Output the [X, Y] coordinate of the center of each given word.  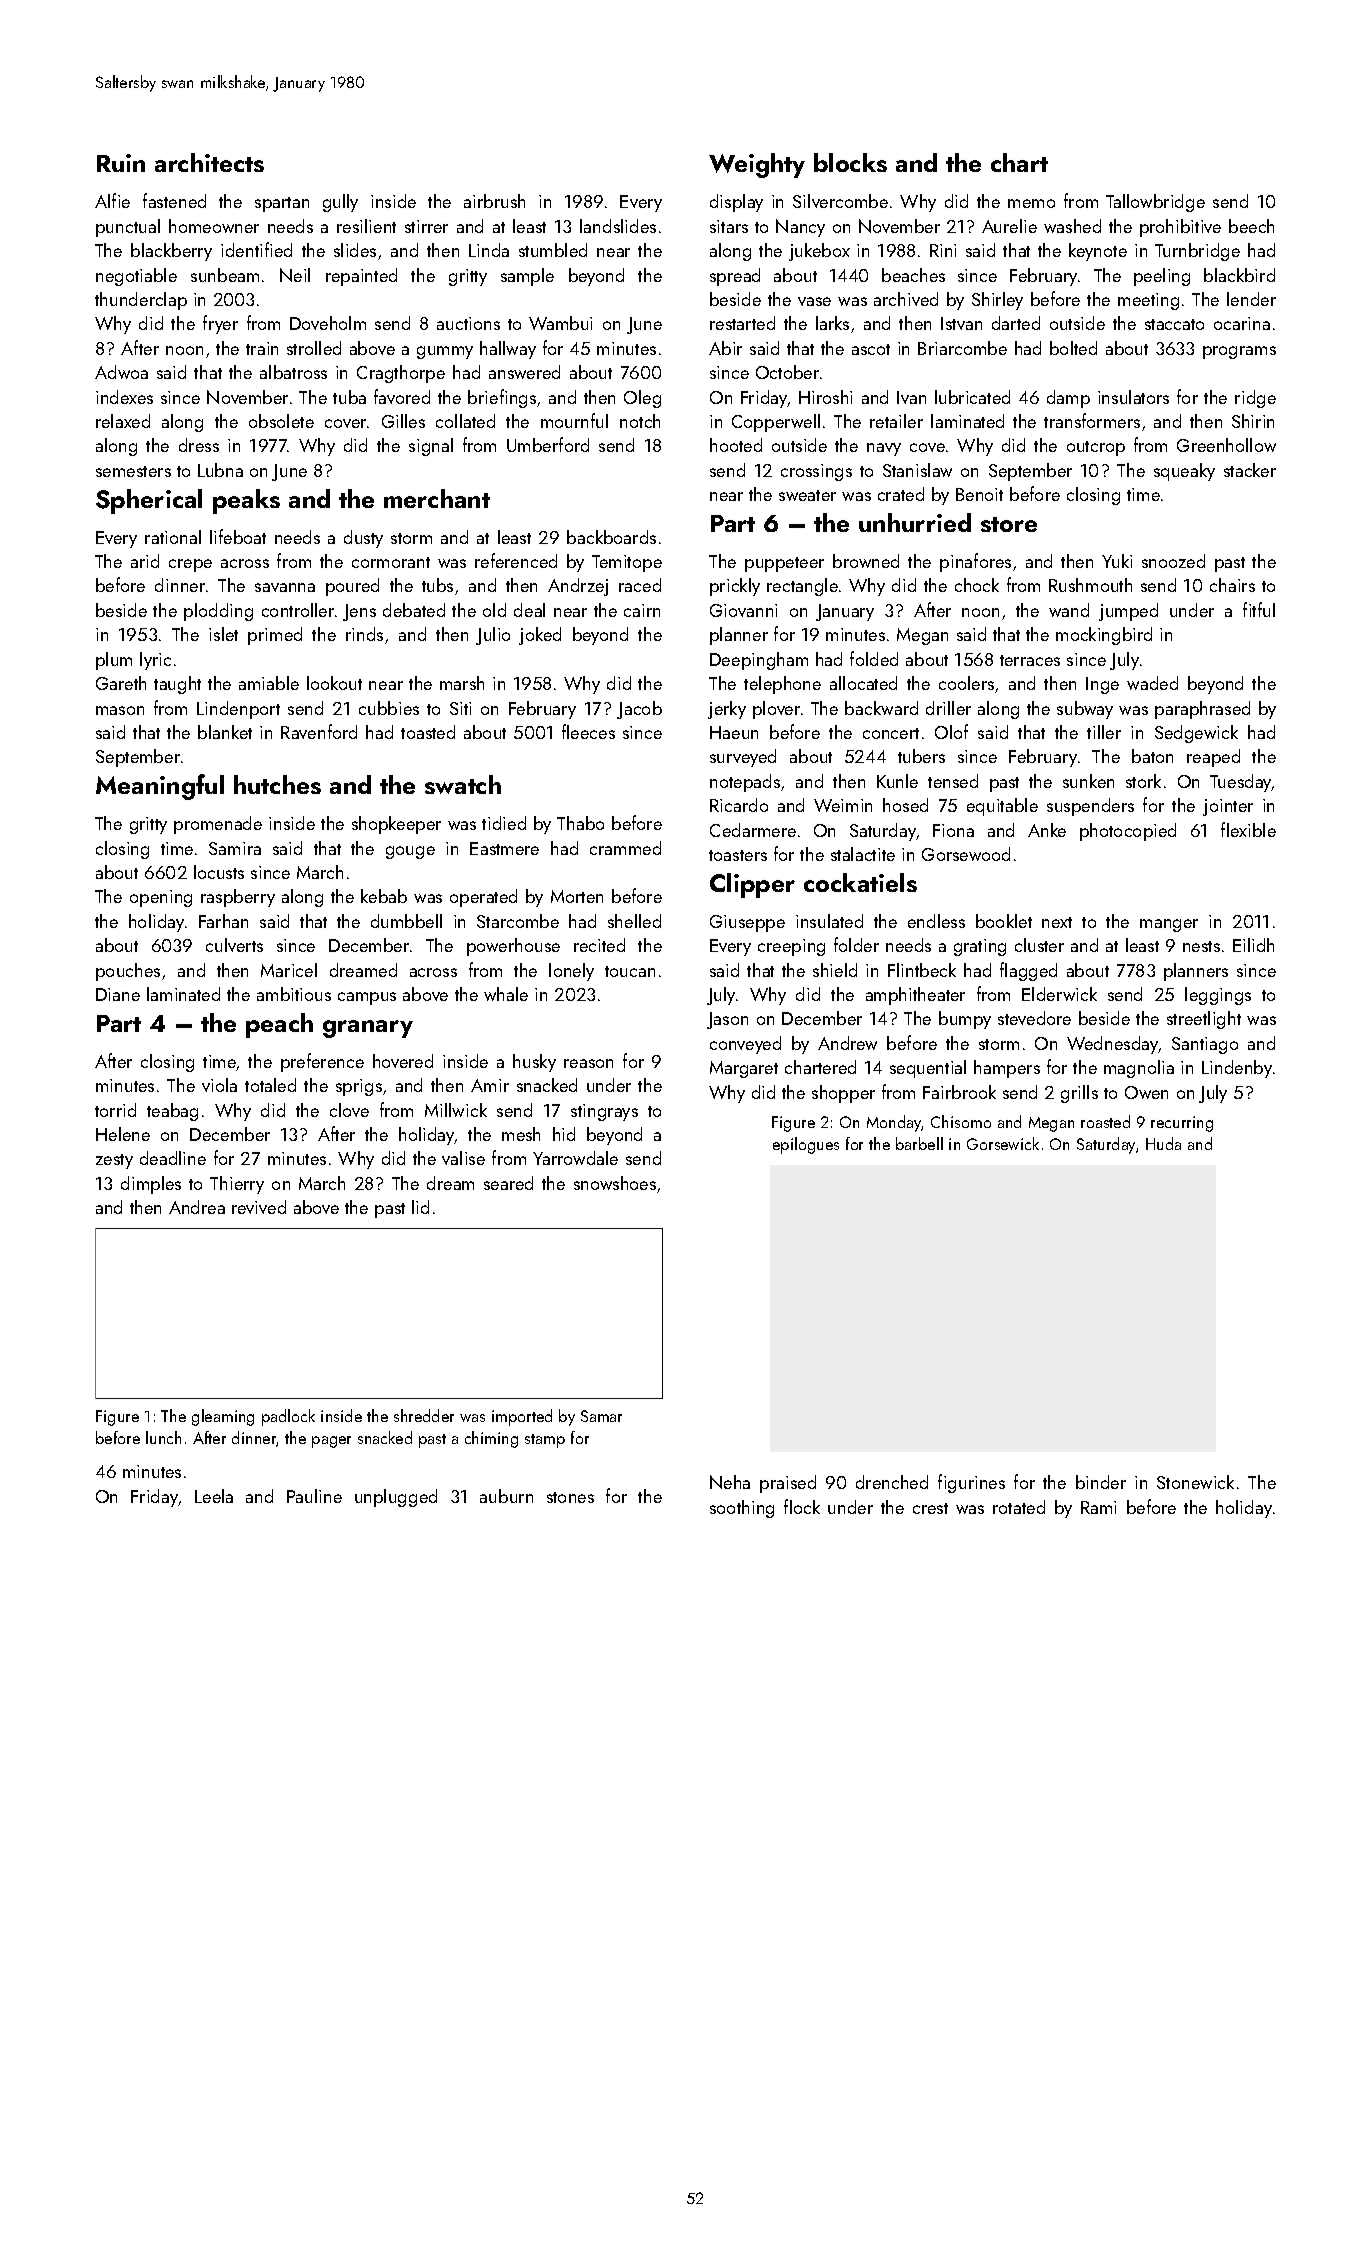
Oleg [642, 399]
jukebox [819, 252]
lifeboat [238, 536]
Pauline [314, 1496]
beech [1251, 226]
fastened [174, 200]
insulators [1133, 397]
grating [980, 947]
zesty [114, 1161]
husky [534, 1063]
